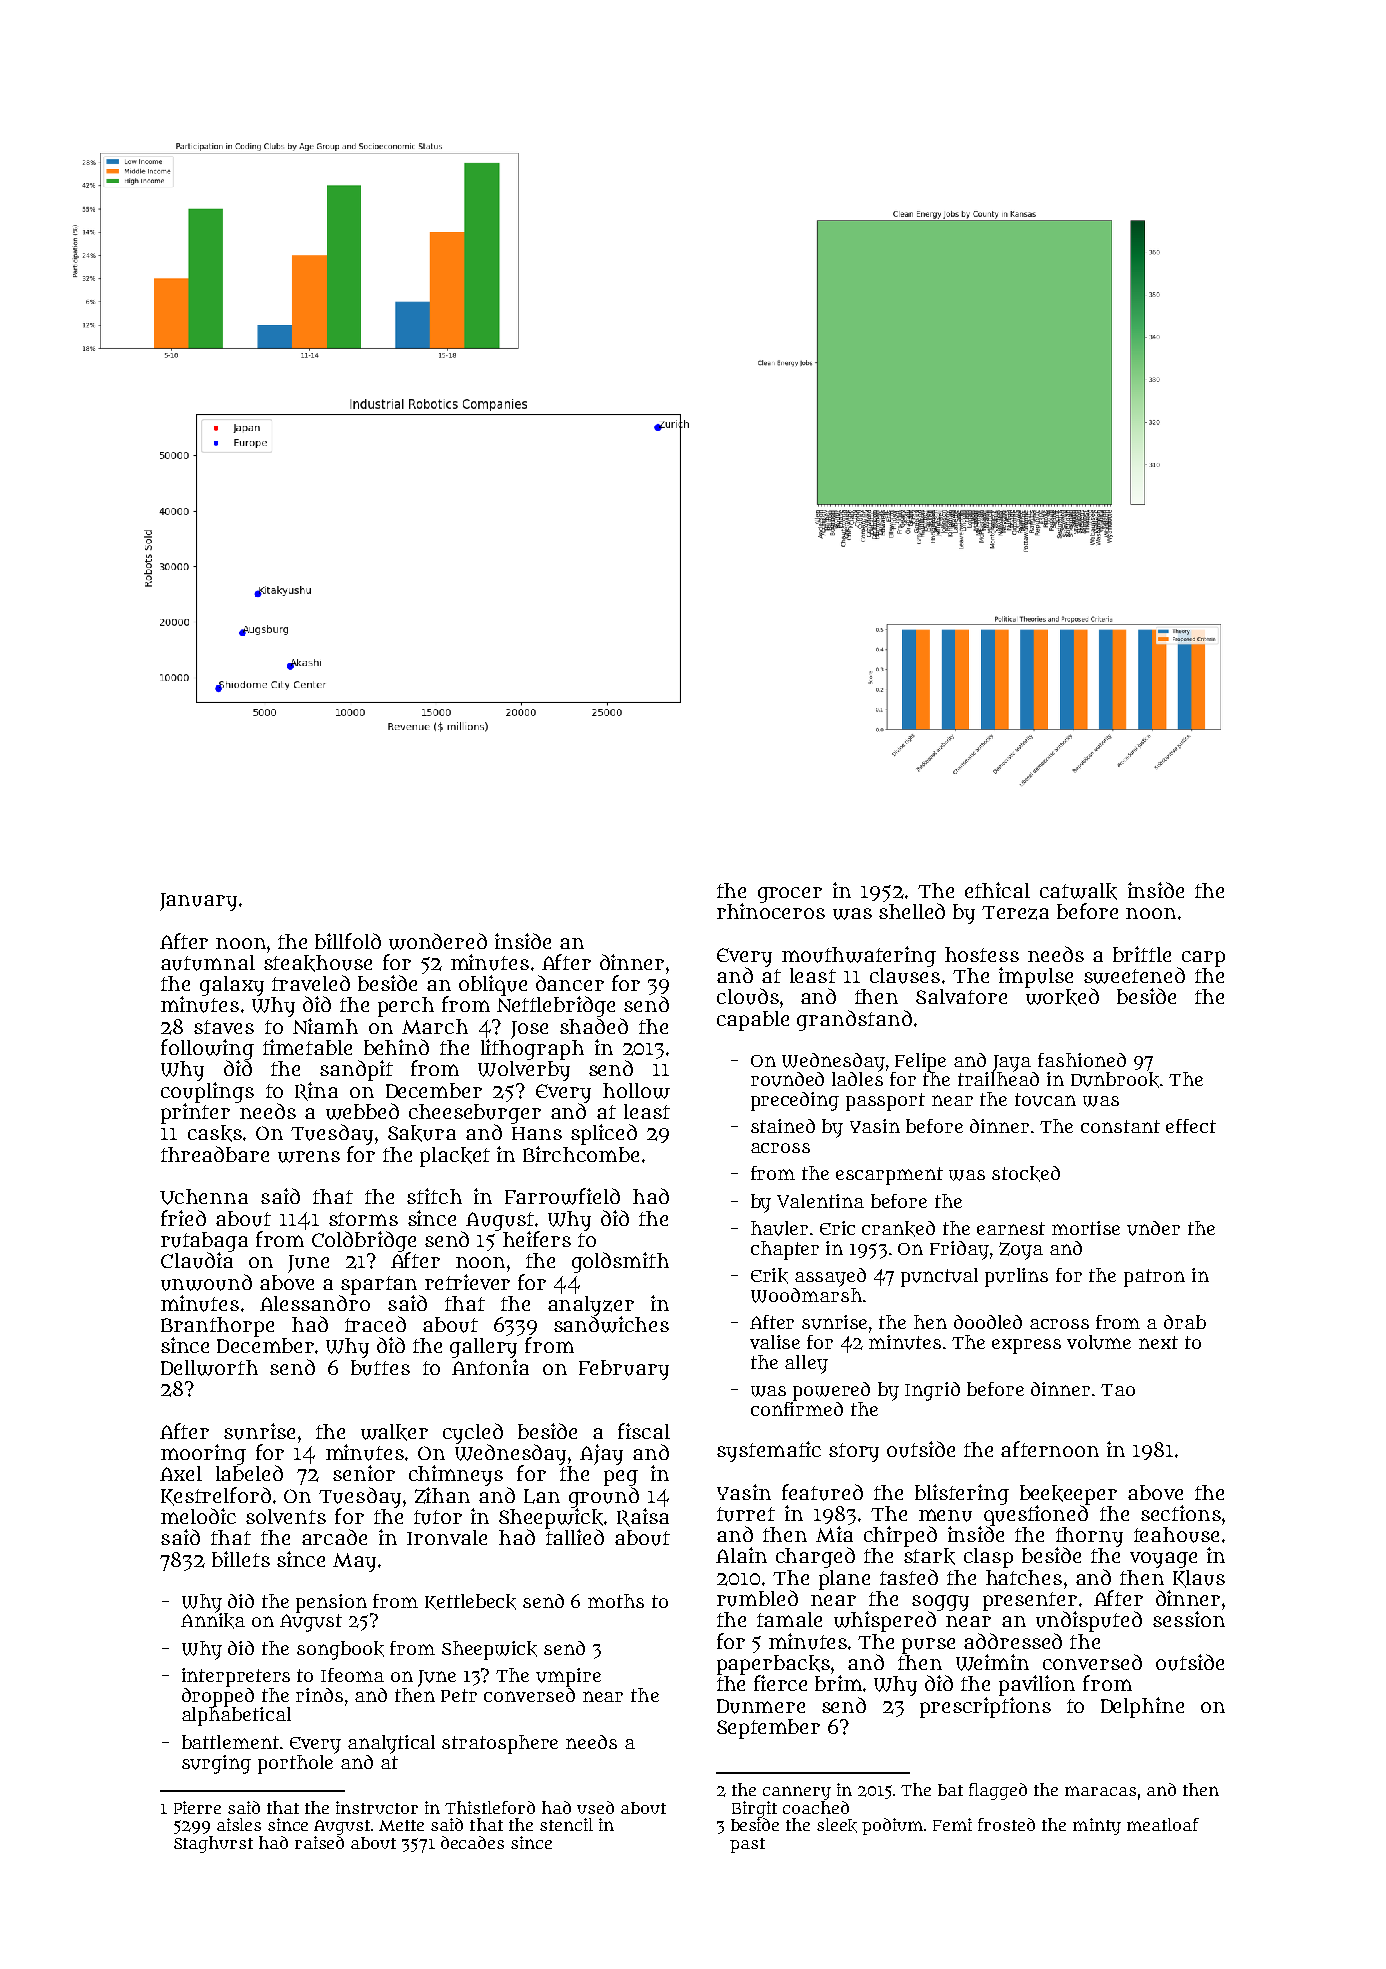 This image has height=1969, width=1386. I want to click on teahouse, so click(1176, 1535).
